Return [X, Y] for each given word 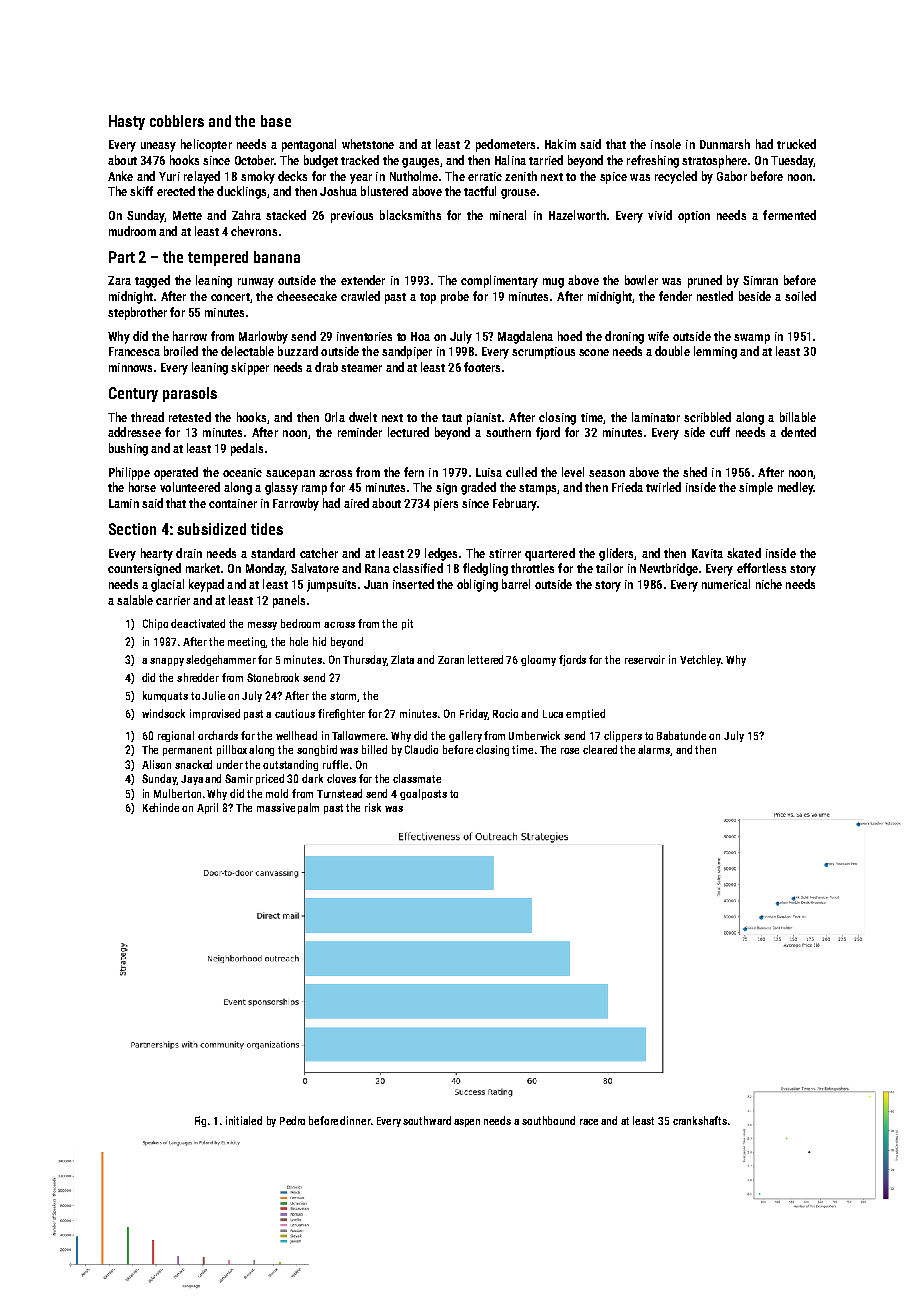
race [589, 1122]
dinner [355, 1120]
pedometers [505, 145]
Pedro [292, 1120]
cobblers [177, 121]
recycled [676, 177]
